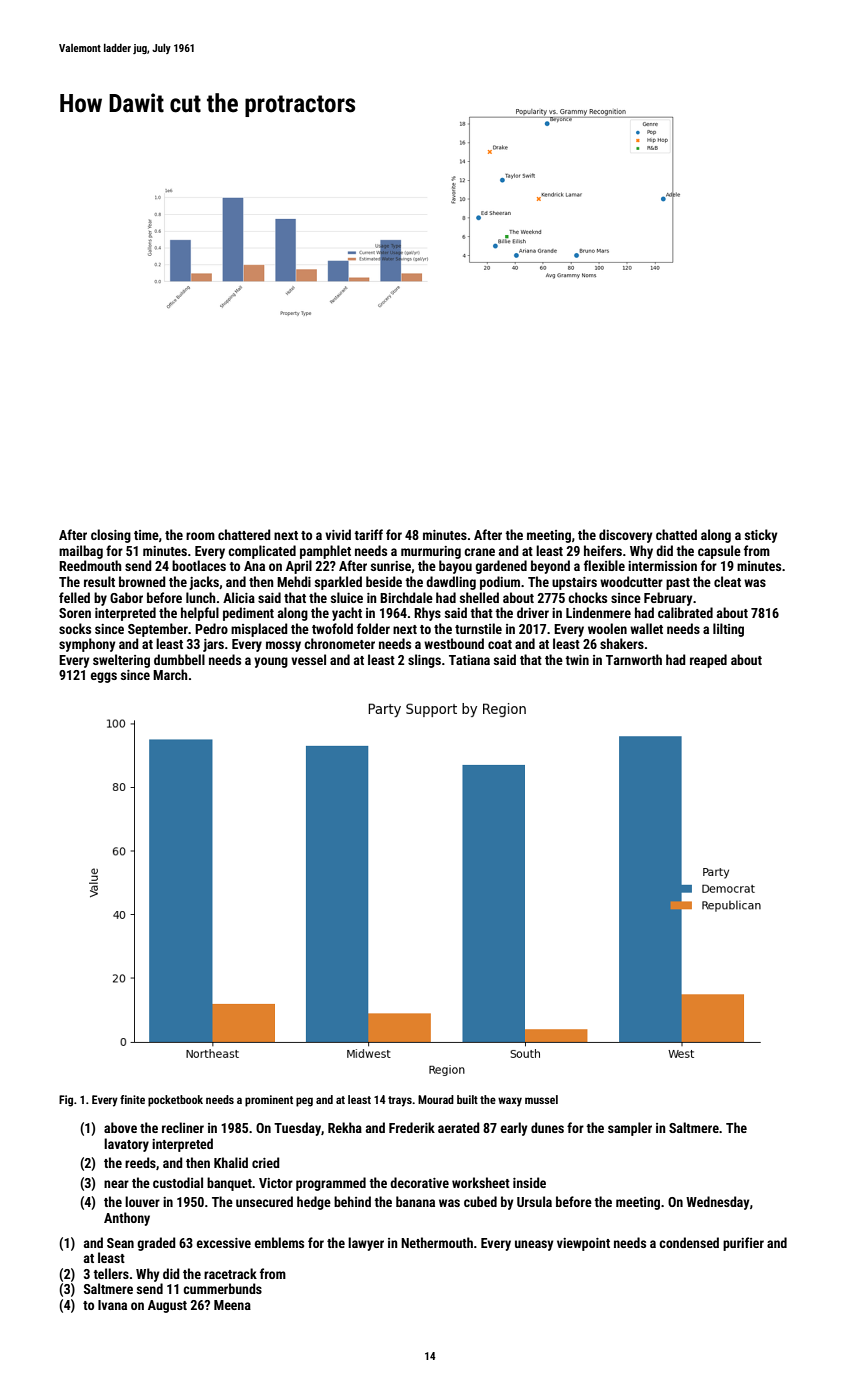 Image resolution: width=849 pixels, height=1400 pixels. Describe the element at coordinates (121, 661) in the screenshot. I see `sweltering` at that location.
